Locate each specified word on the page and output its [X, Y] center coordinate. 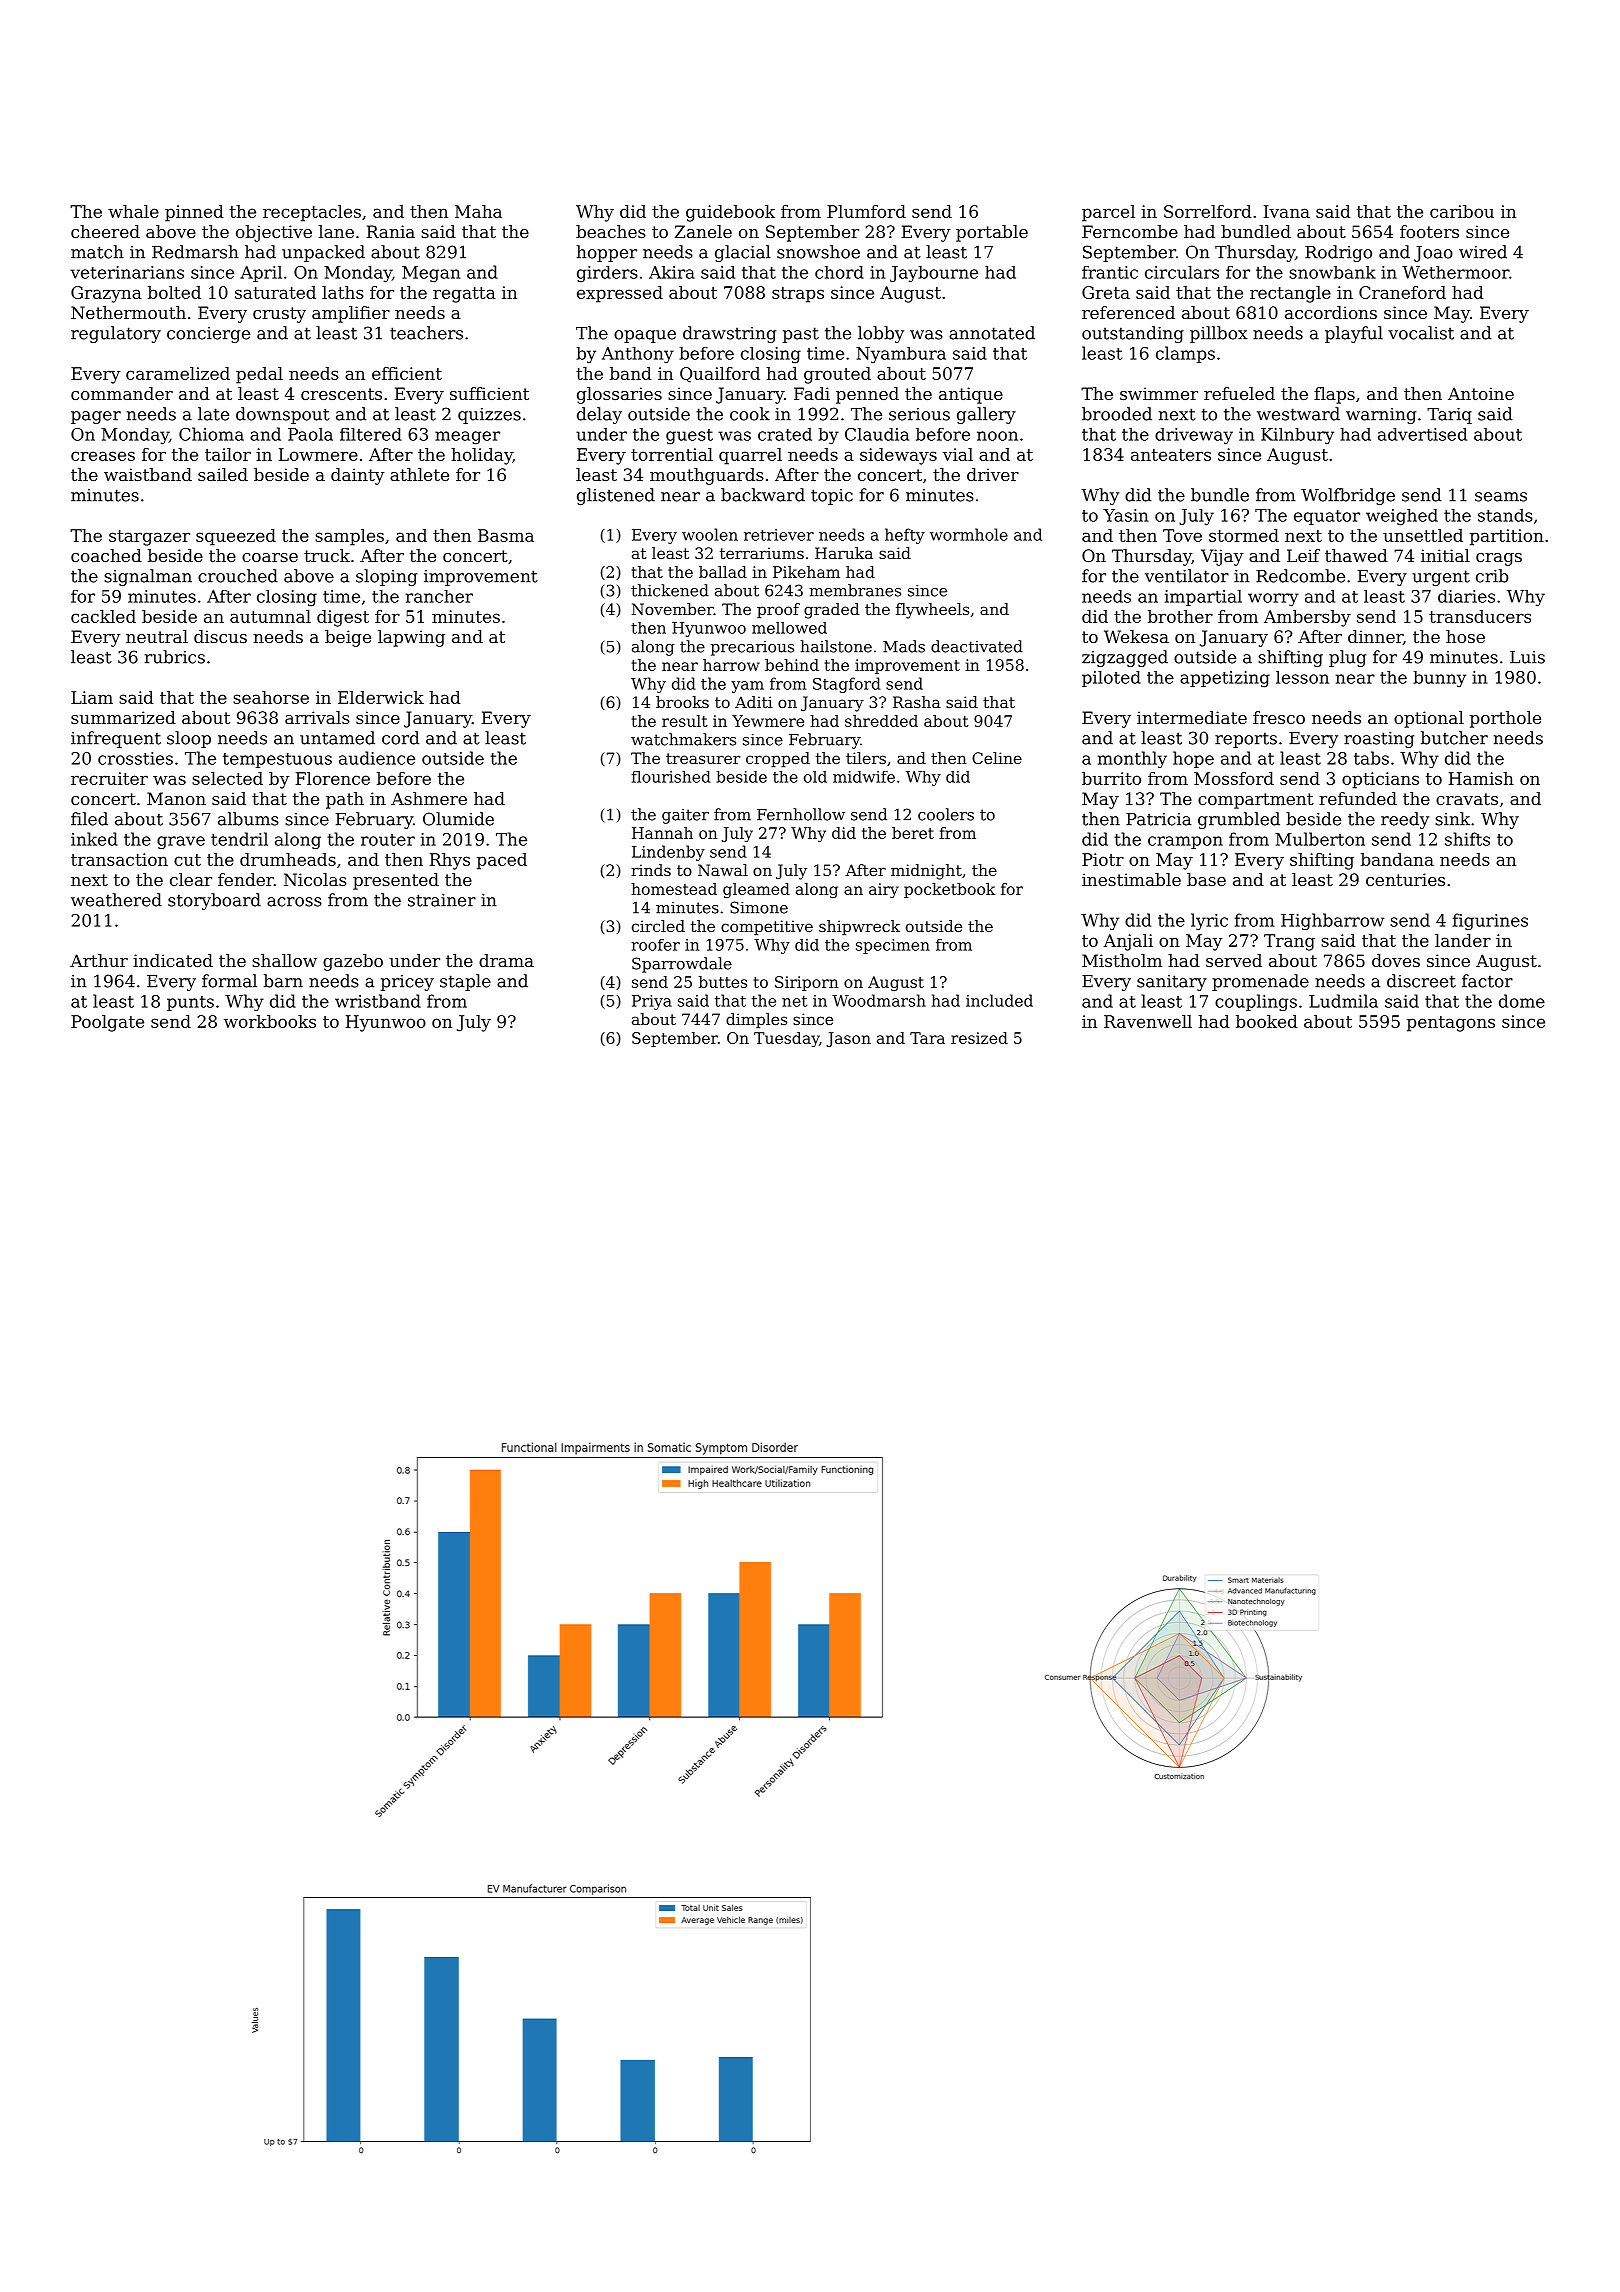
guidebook [730, 213]
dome [1522, 1001]
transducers [1480, 616]
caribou [1462, 211]
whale [133, 211]
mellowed [789, 628]
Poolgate [107, 1023]
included [999, 1000]
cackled [103, 616]
